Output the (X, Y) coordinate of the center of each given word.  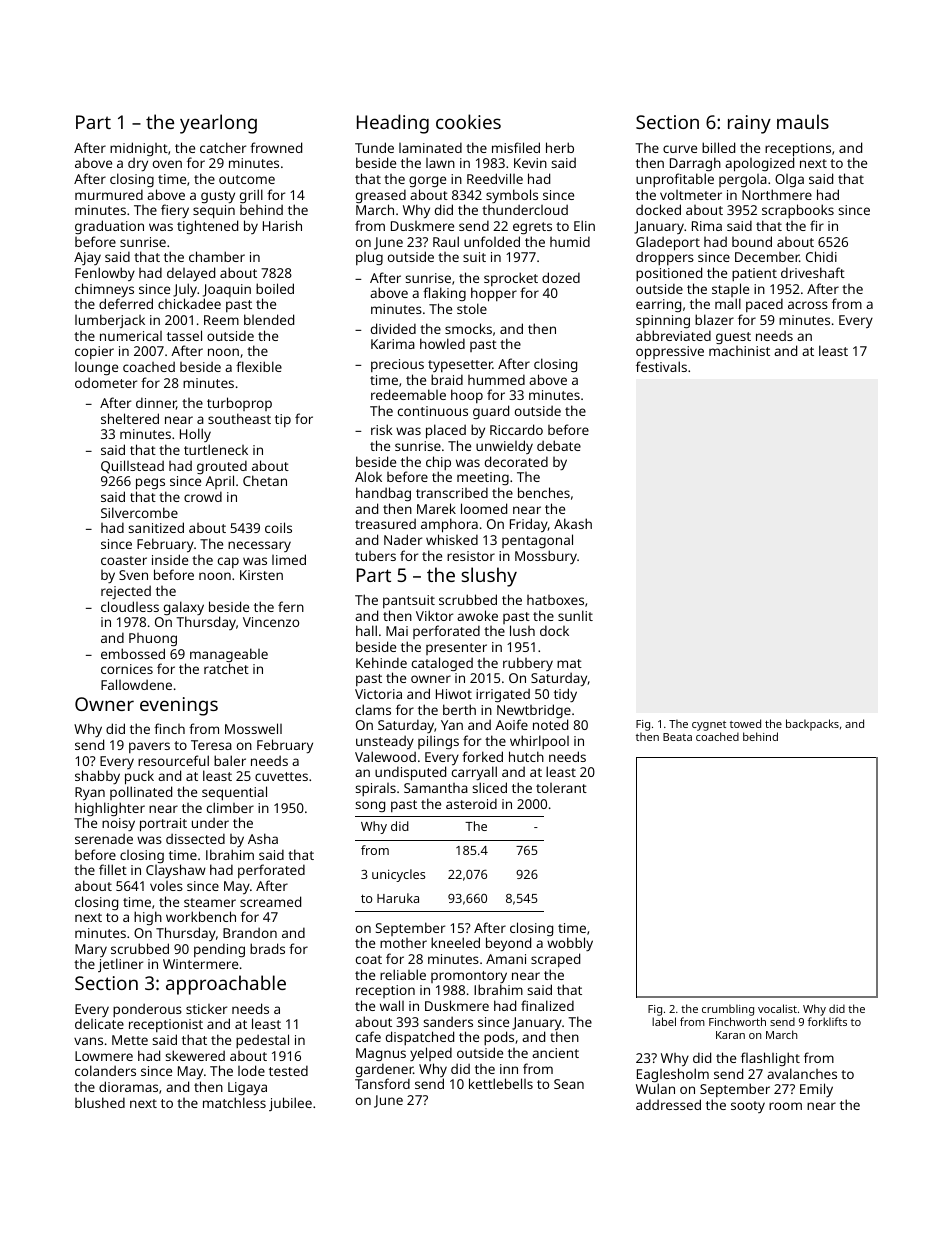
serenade (104, 838)
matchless (234, 1102)
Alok (368, 476)
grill (251, 196)
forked (482, 756)
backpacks (812, 725)
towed (745, 723)
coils (278, 527)
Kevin (530, 163)
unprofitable (675, 180)
